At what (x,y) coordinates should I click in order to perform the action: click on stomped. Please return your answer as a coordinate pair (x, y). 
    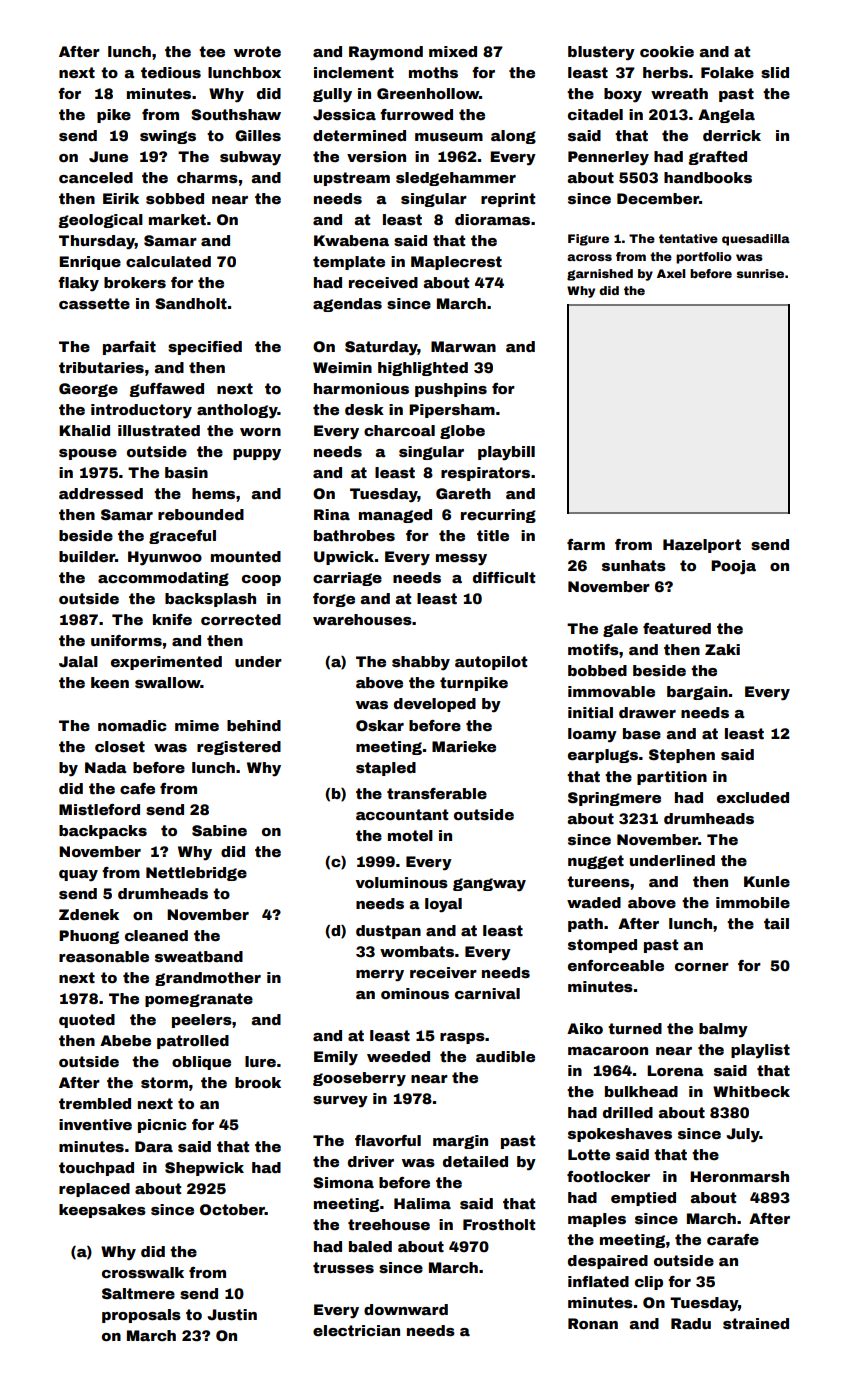
    Looking at the image, I should click on (602, 946).
